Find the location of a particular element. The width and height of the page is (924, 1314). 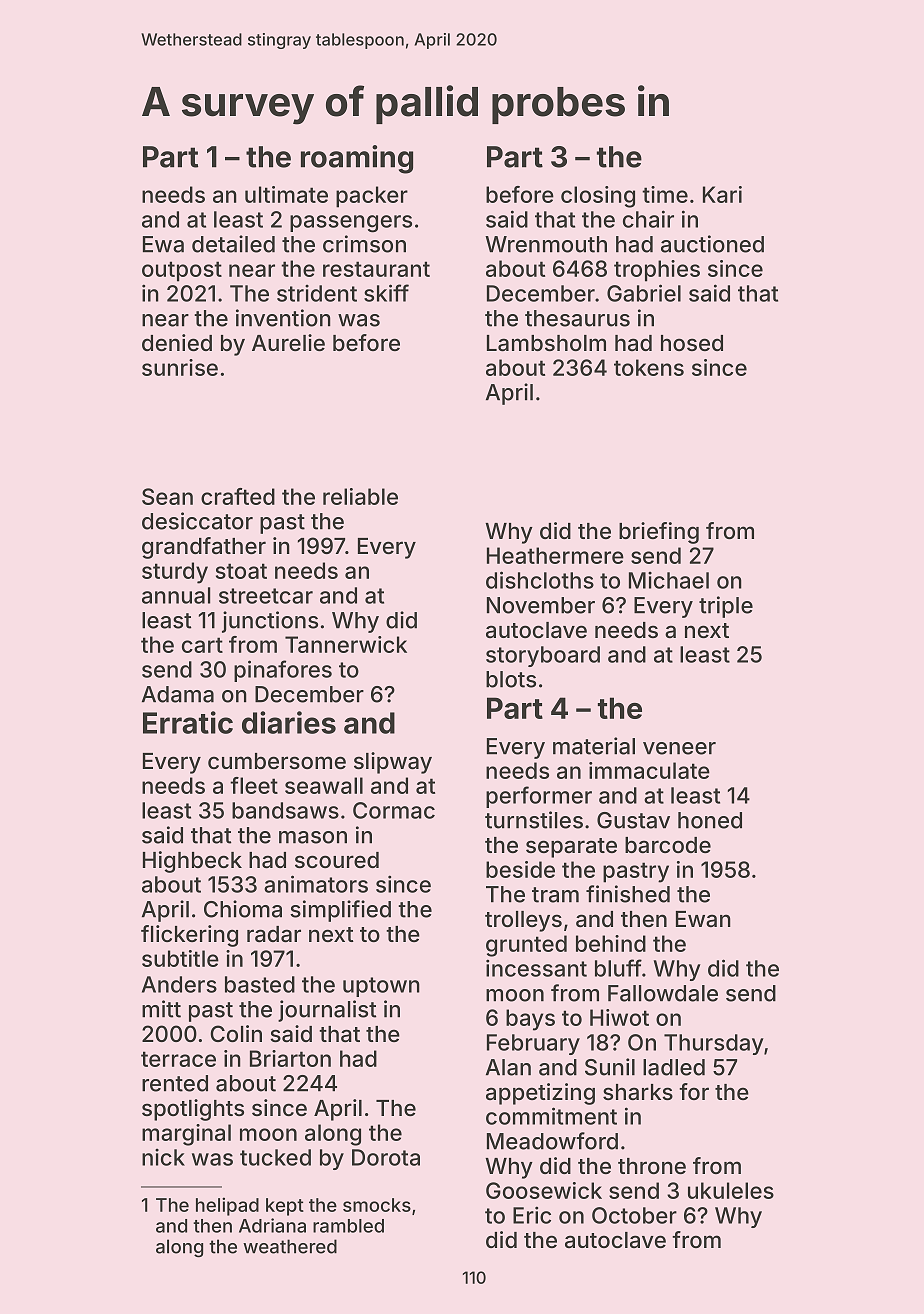

slipway is located at coordinates (393, 763).
